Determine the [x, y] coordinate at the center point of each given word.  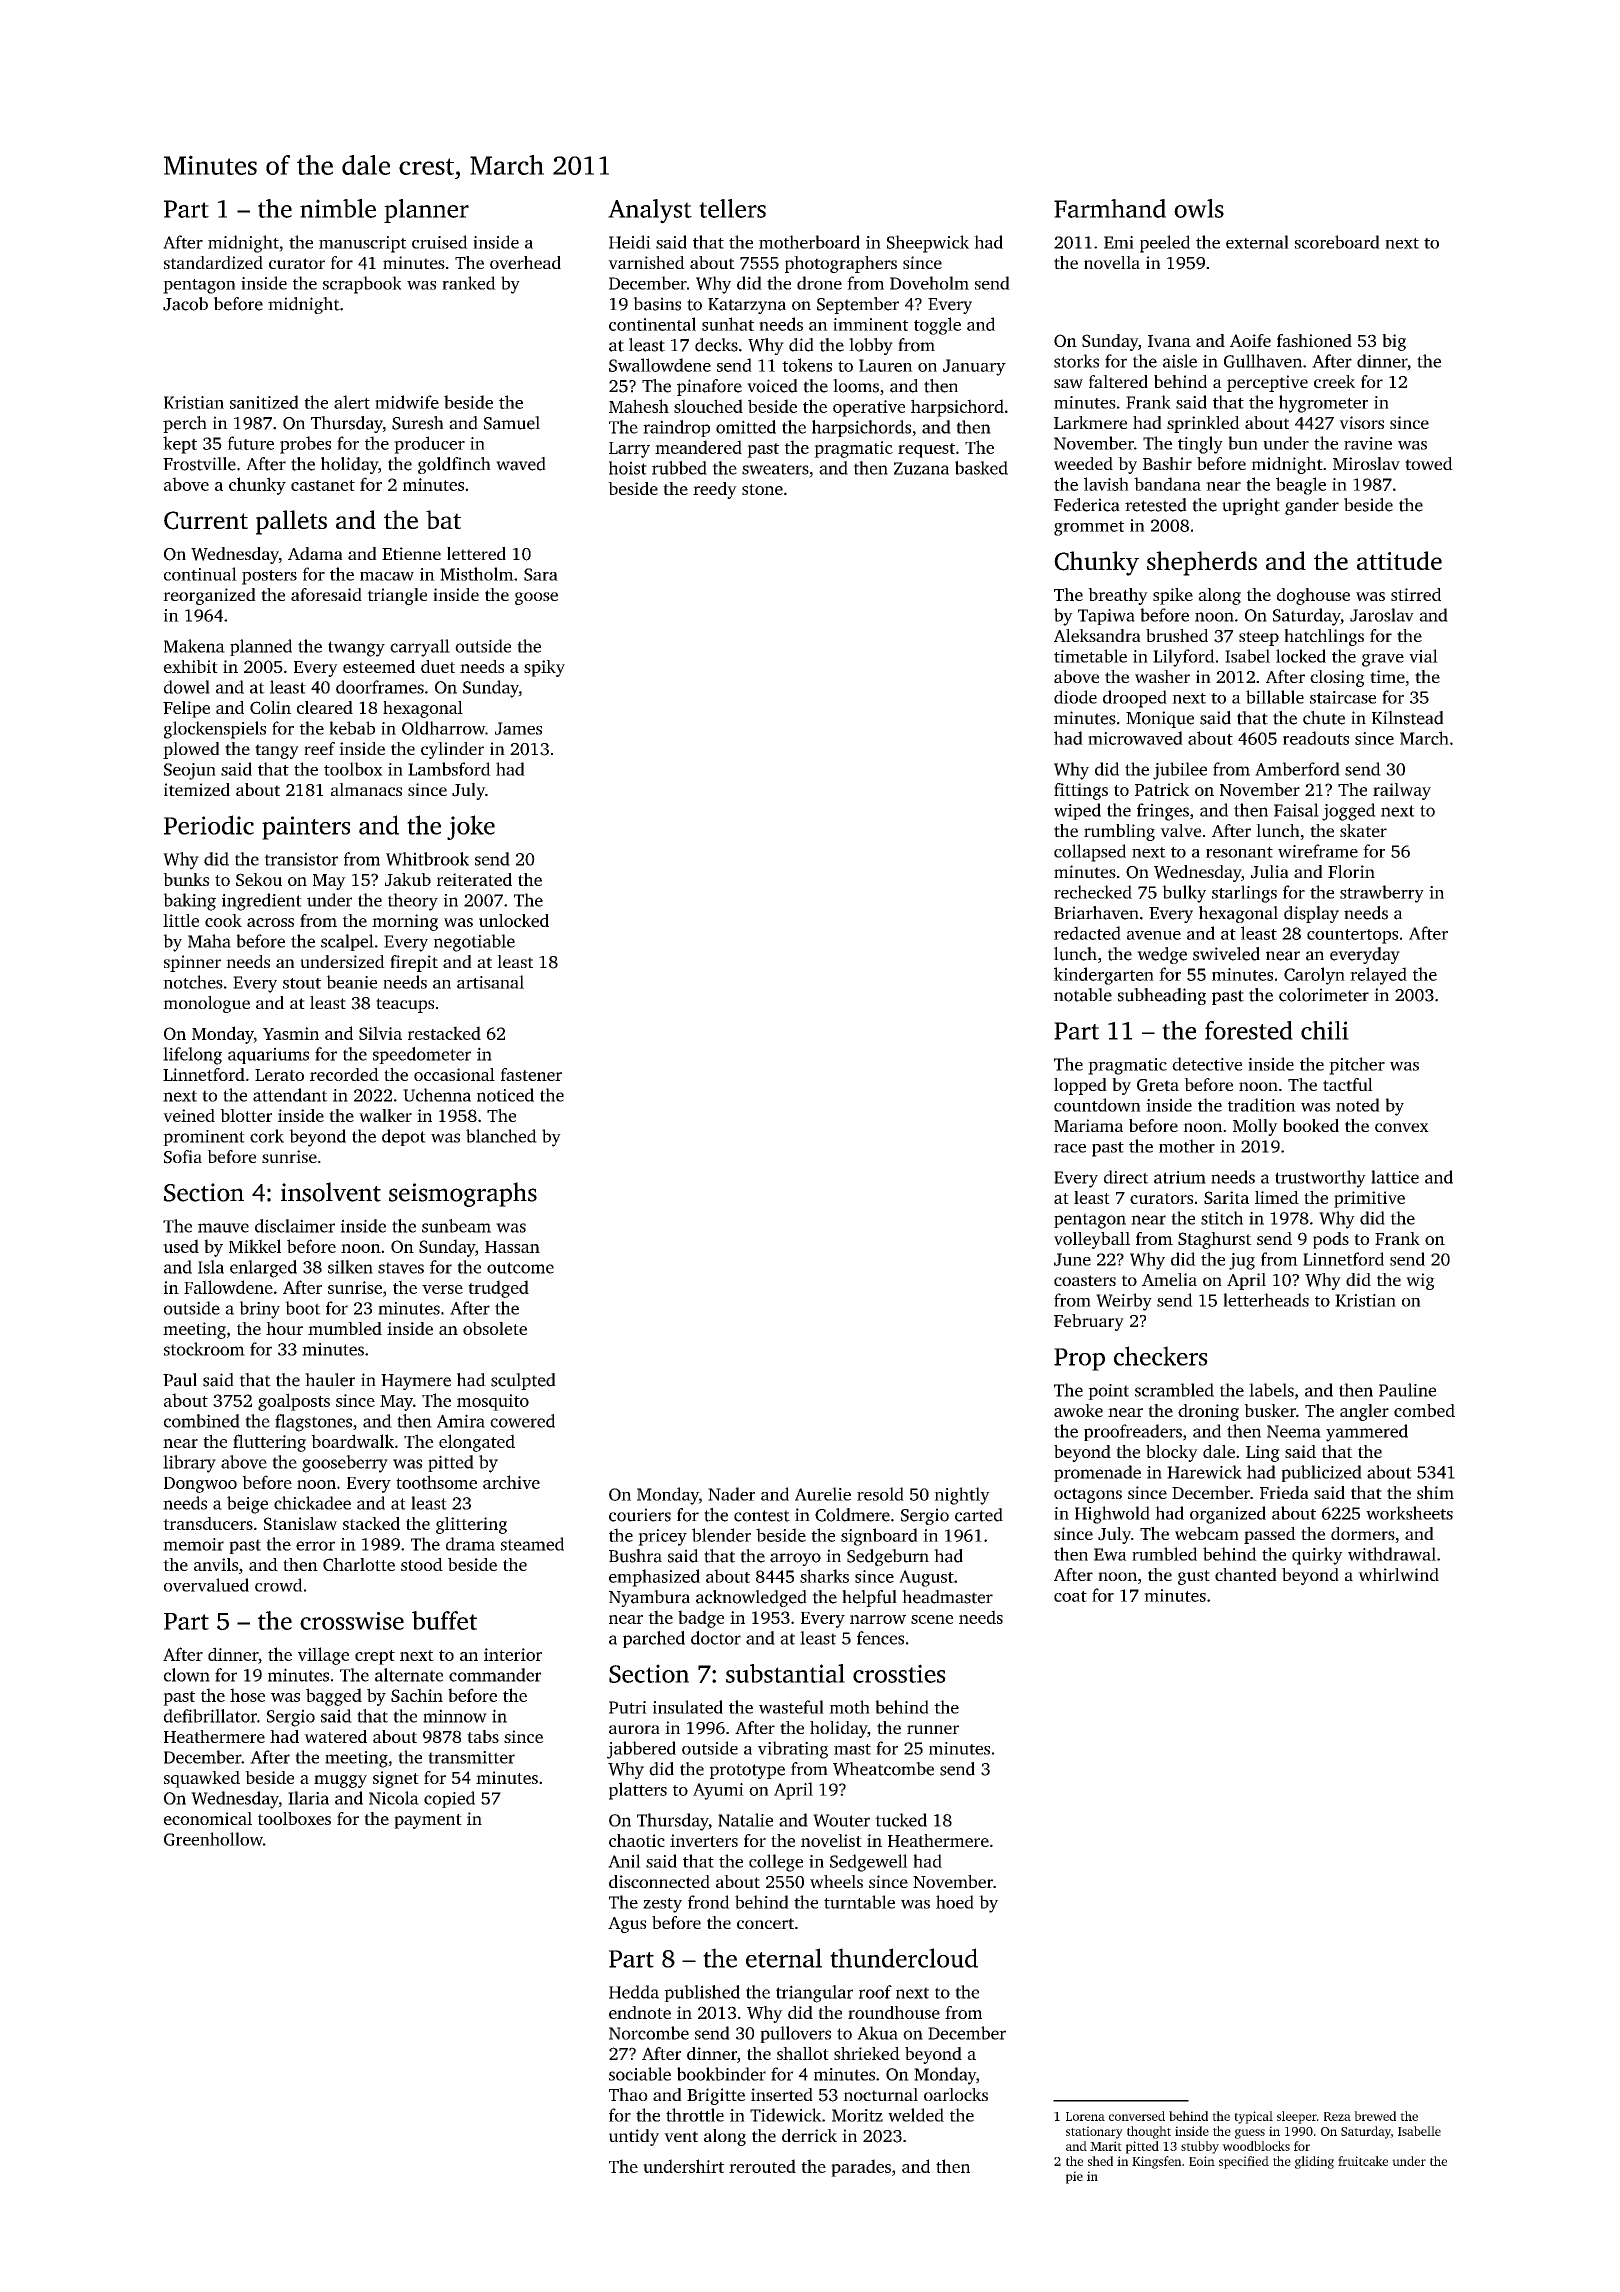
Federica [1087, 505]
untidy [634, 2137]
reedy [715, 490]
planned [261, 647]
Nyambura [649, 1598]
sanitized [264, 402]
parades [861, 2168]
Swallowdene [660, 365]
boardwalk [352, 1441]
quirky [1317, 1556]
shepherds [1202, 563]
